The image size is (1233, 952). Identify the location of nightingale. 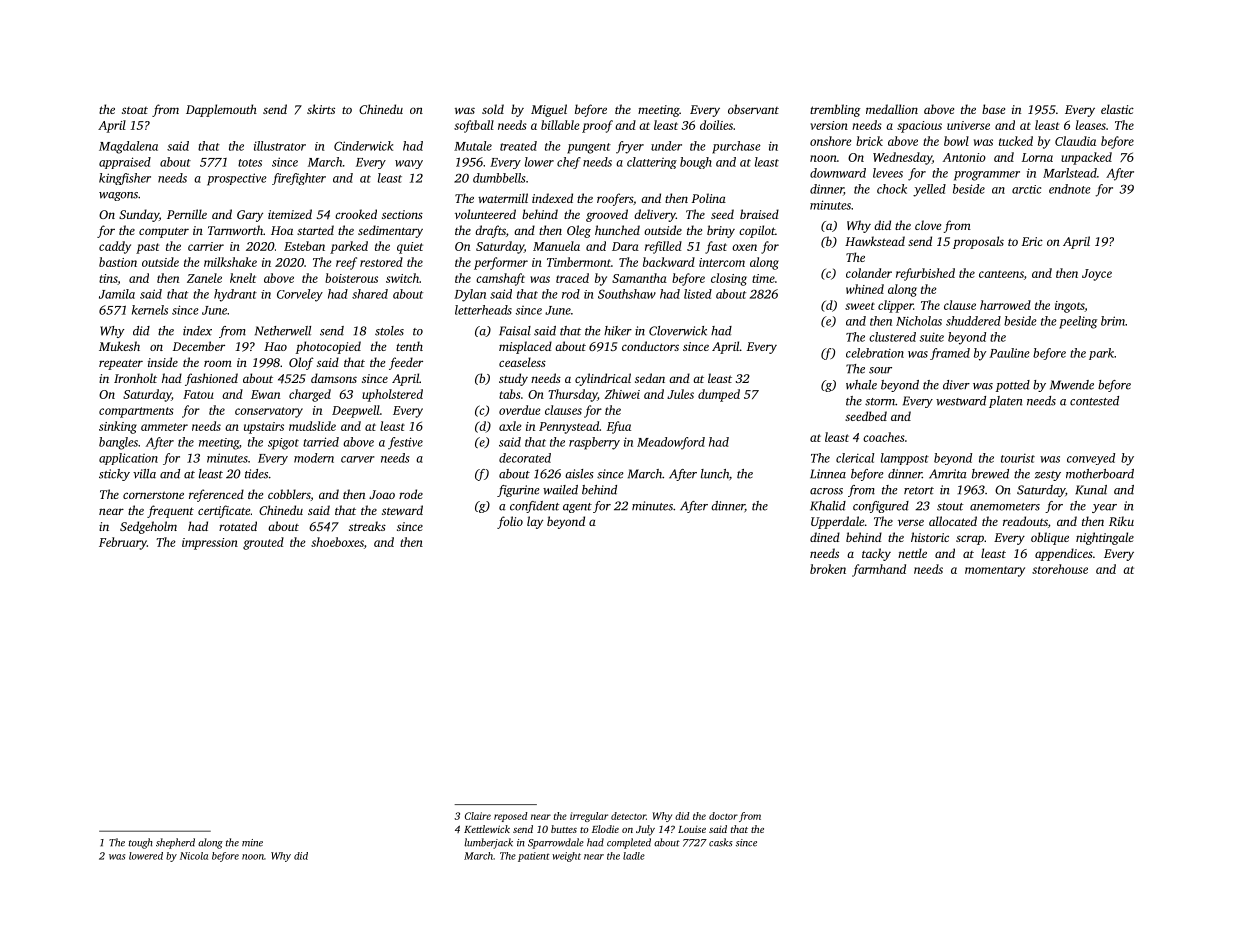
(1105, 538).
